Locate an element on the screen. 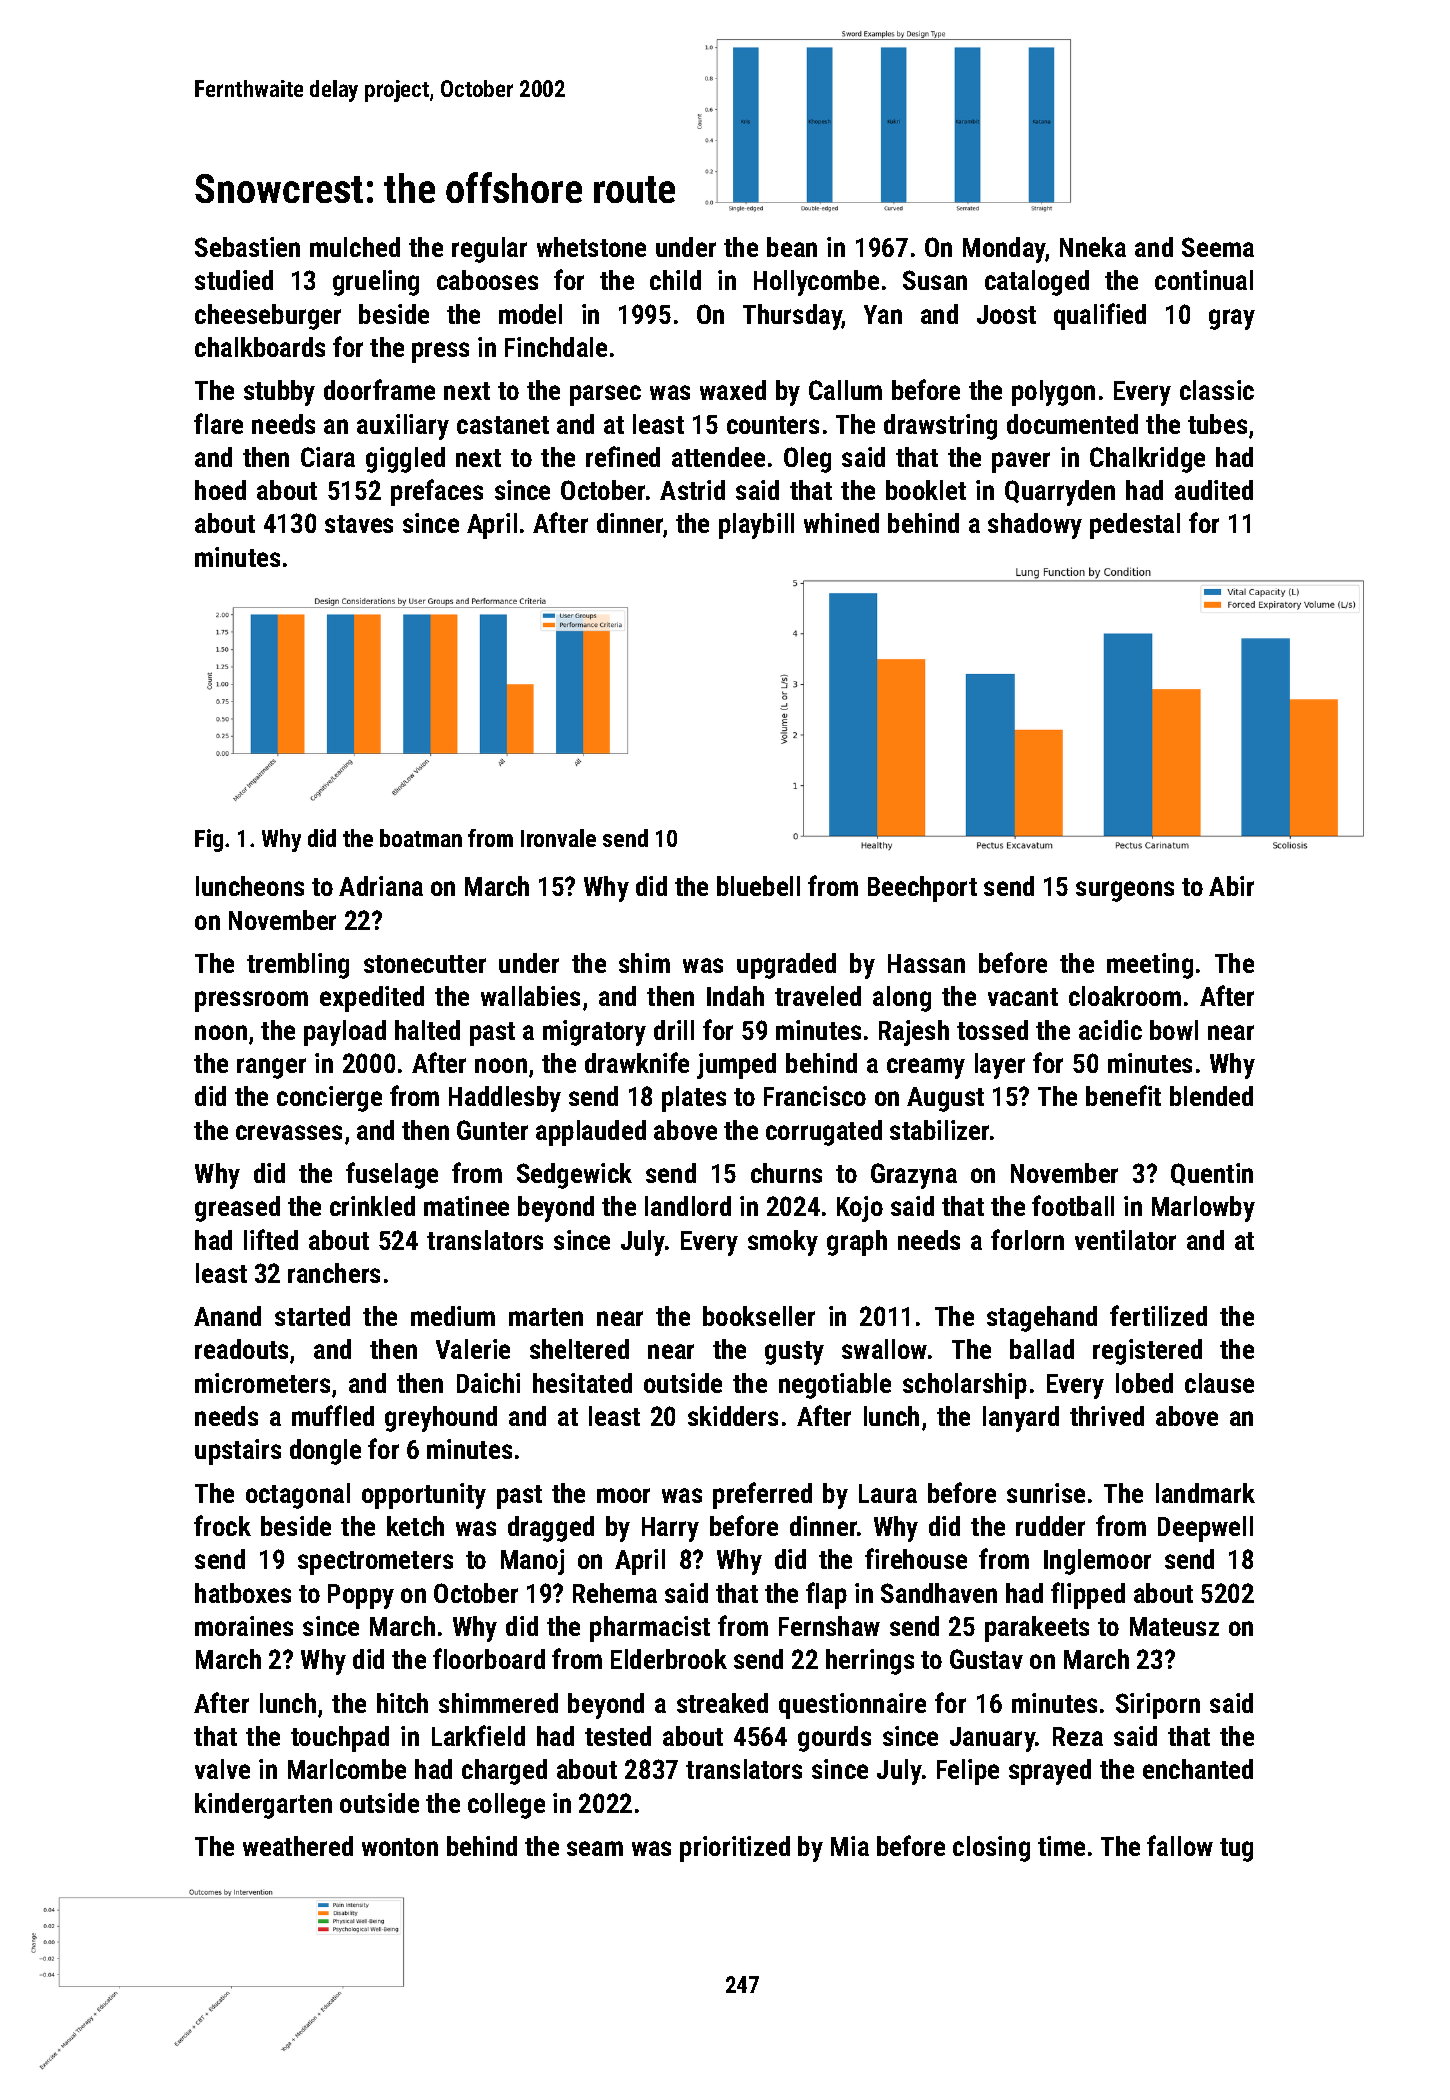  bookseller is located at coordinates (759, 1316).
